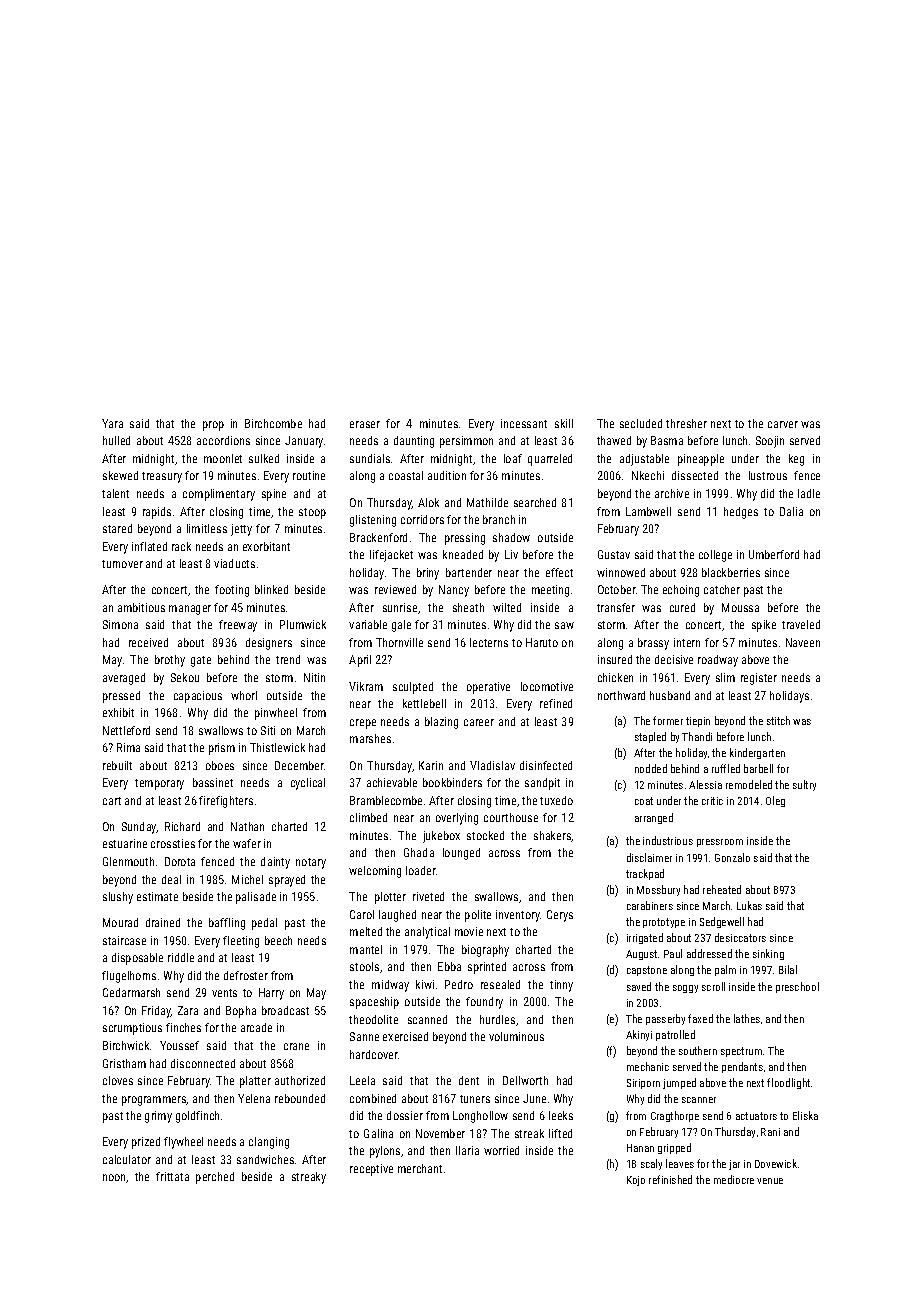  Describe the element at coordinates (648, 511) in the screenshot. I see `Lambwell` at that location.
